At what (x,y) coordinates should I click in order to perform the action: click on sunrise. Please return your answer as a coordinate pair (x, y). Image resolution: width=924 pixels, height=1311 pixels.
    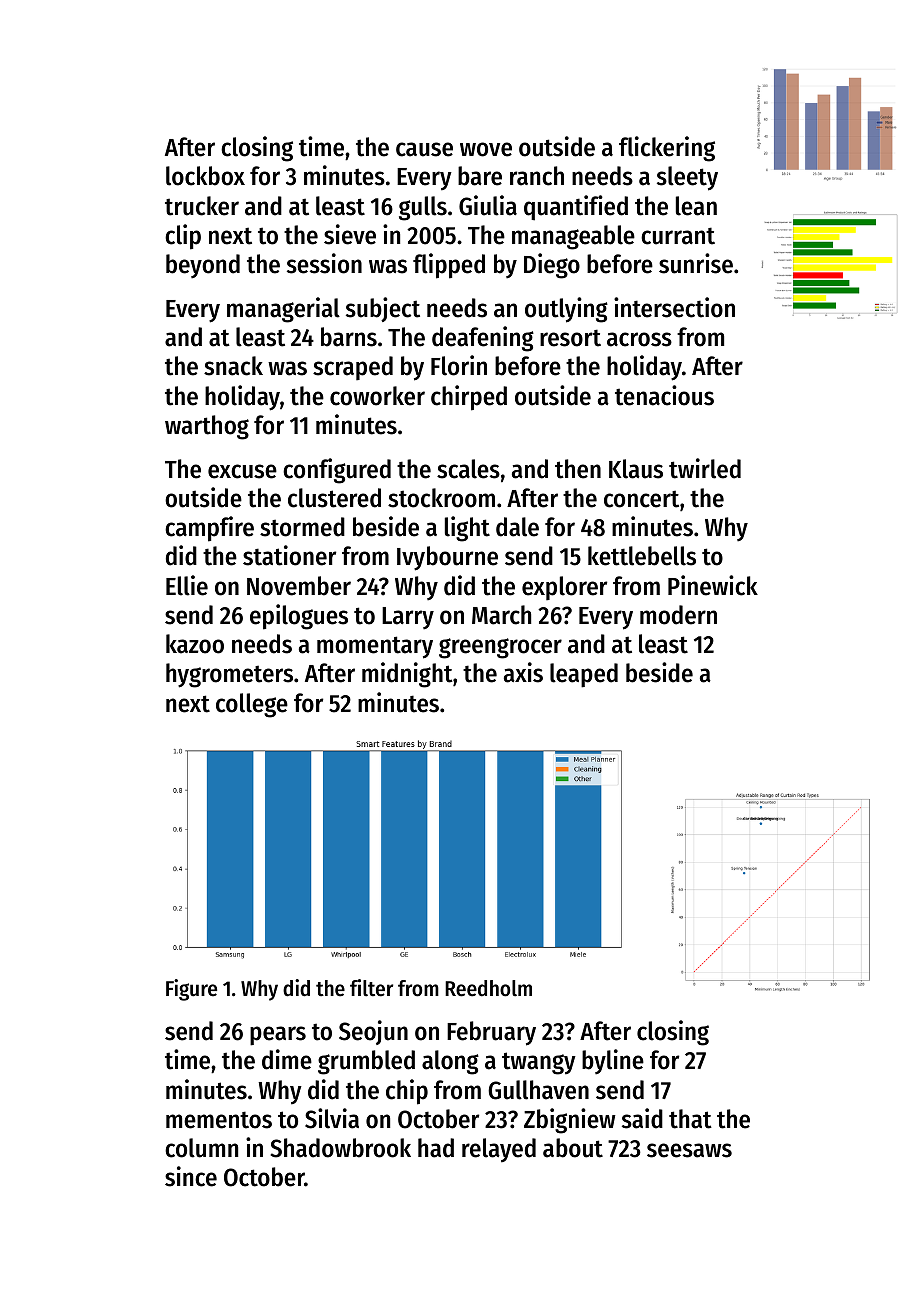
    Looking at the image, I should click on (696, 263).
